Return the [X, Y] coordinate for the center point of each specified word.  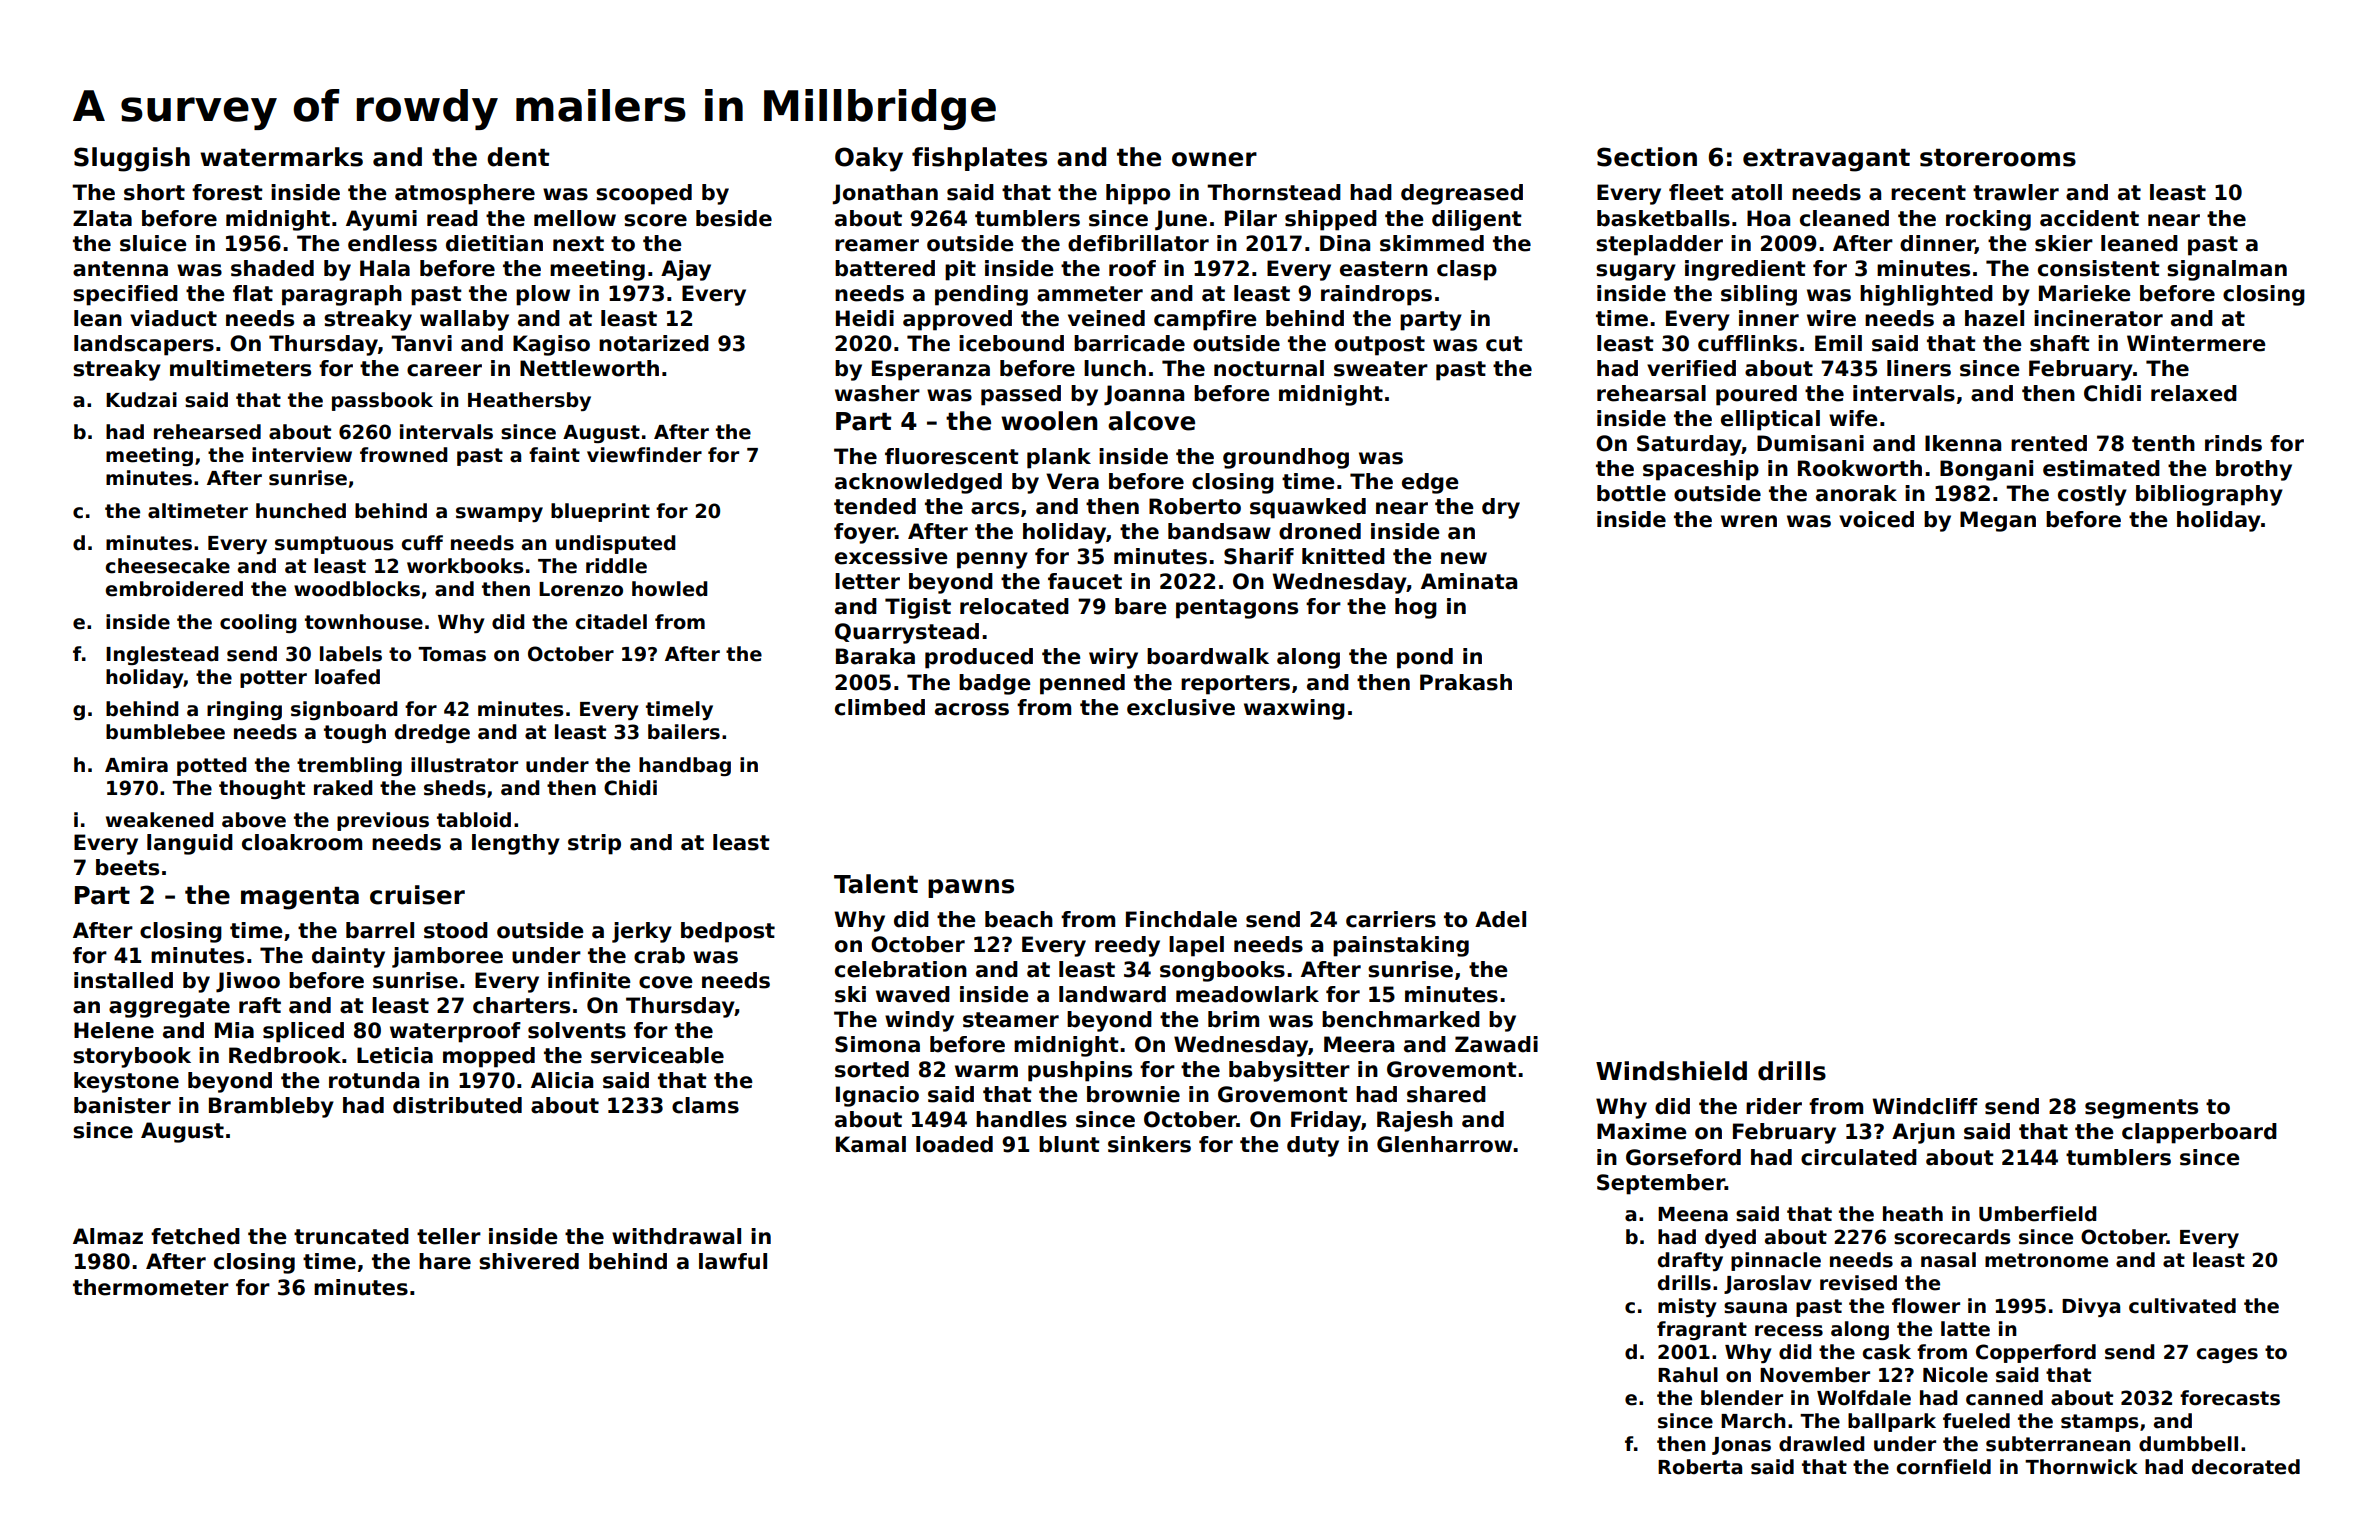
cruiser [417, 895]
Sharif [1259, 556]
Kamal [871, 1144]
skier [2064, 243]
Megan [1998, 521]
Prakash [1466, 682]
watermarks [281, 157]
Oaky [869, 159]
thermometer [151, 1287]
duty [1313, 1146]
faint [554, 455]
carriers [1391, 919]
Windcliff [1925, 1106]
